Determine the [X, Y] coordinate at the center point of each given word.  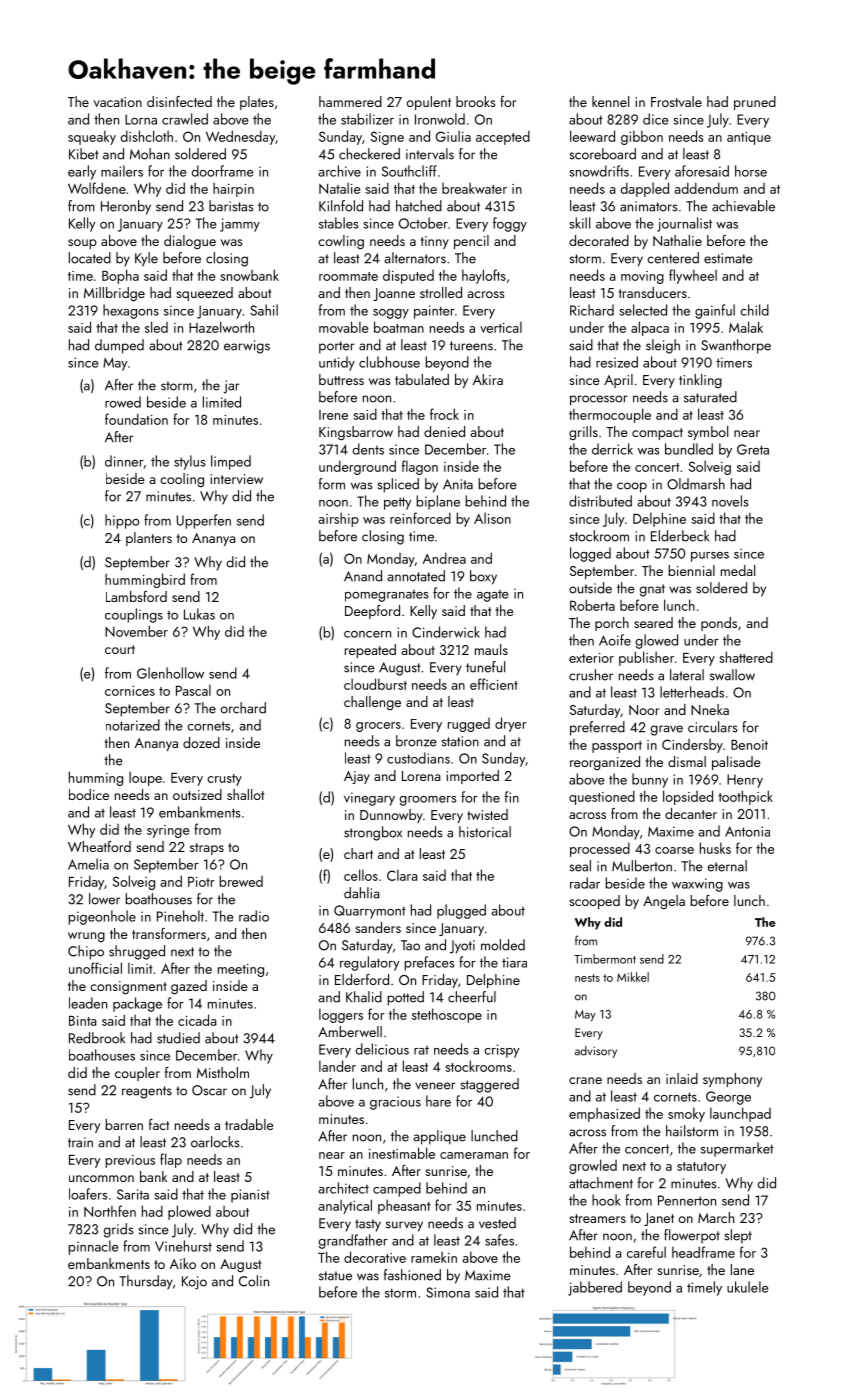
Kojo [194, 1283]
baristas [231, 206]
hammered [350, 101]
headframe [703, 1252]
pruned [755, 103]
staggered [490, 1085]
